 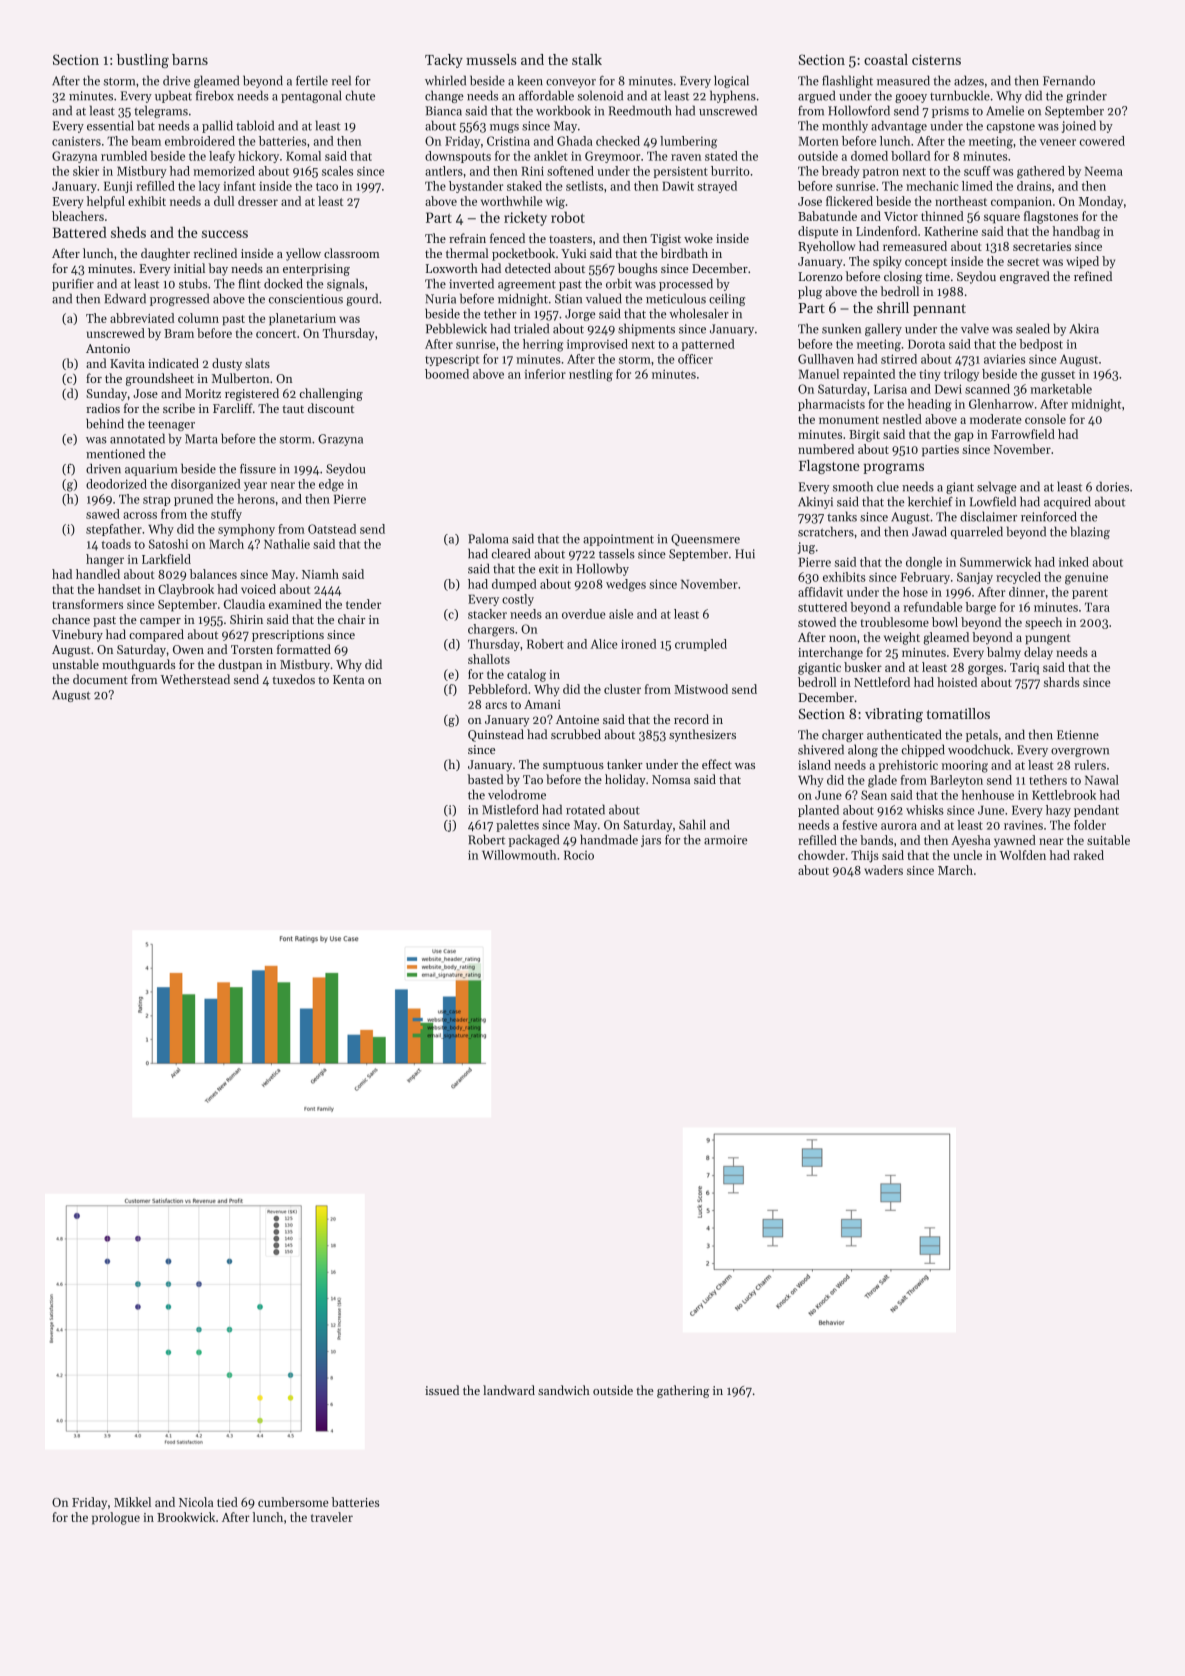 I want to click on radios, so click(x=103, y=408).
